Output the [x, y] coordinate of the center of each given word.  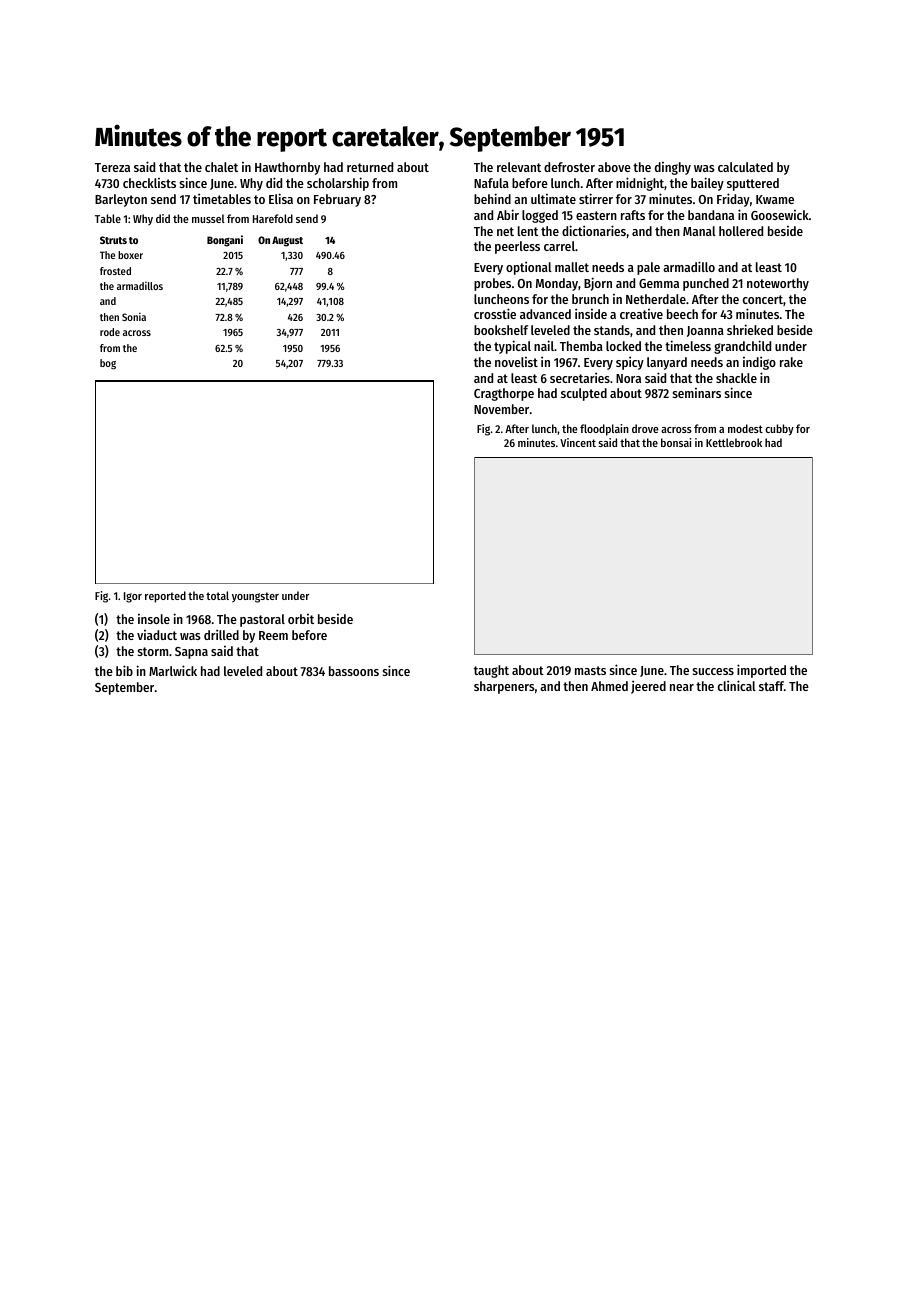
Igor [133, 597]
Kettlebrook [734, 442]
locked [623, 346]
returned [370, 167]
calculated [745, 167]
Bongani [225, 241]
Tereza [112, 167]
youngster [255, 597]
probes [492, 284]
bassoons [354, 671]
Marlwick [173, 670]
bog [108, 364]
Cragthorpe [504, 394]
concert [763, 299]
